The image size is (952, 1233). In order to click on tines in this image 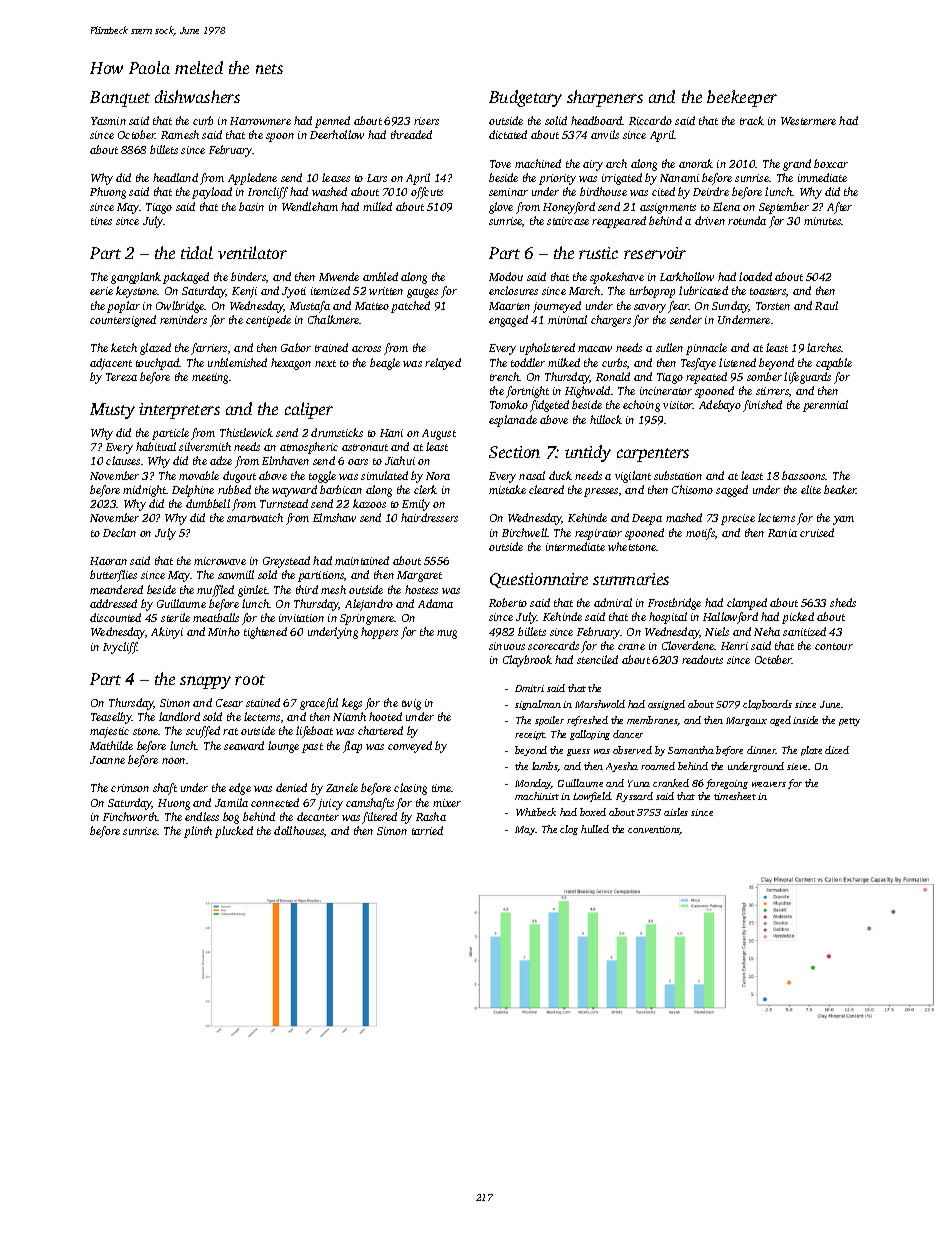, I will do `click(101, 221)`.
